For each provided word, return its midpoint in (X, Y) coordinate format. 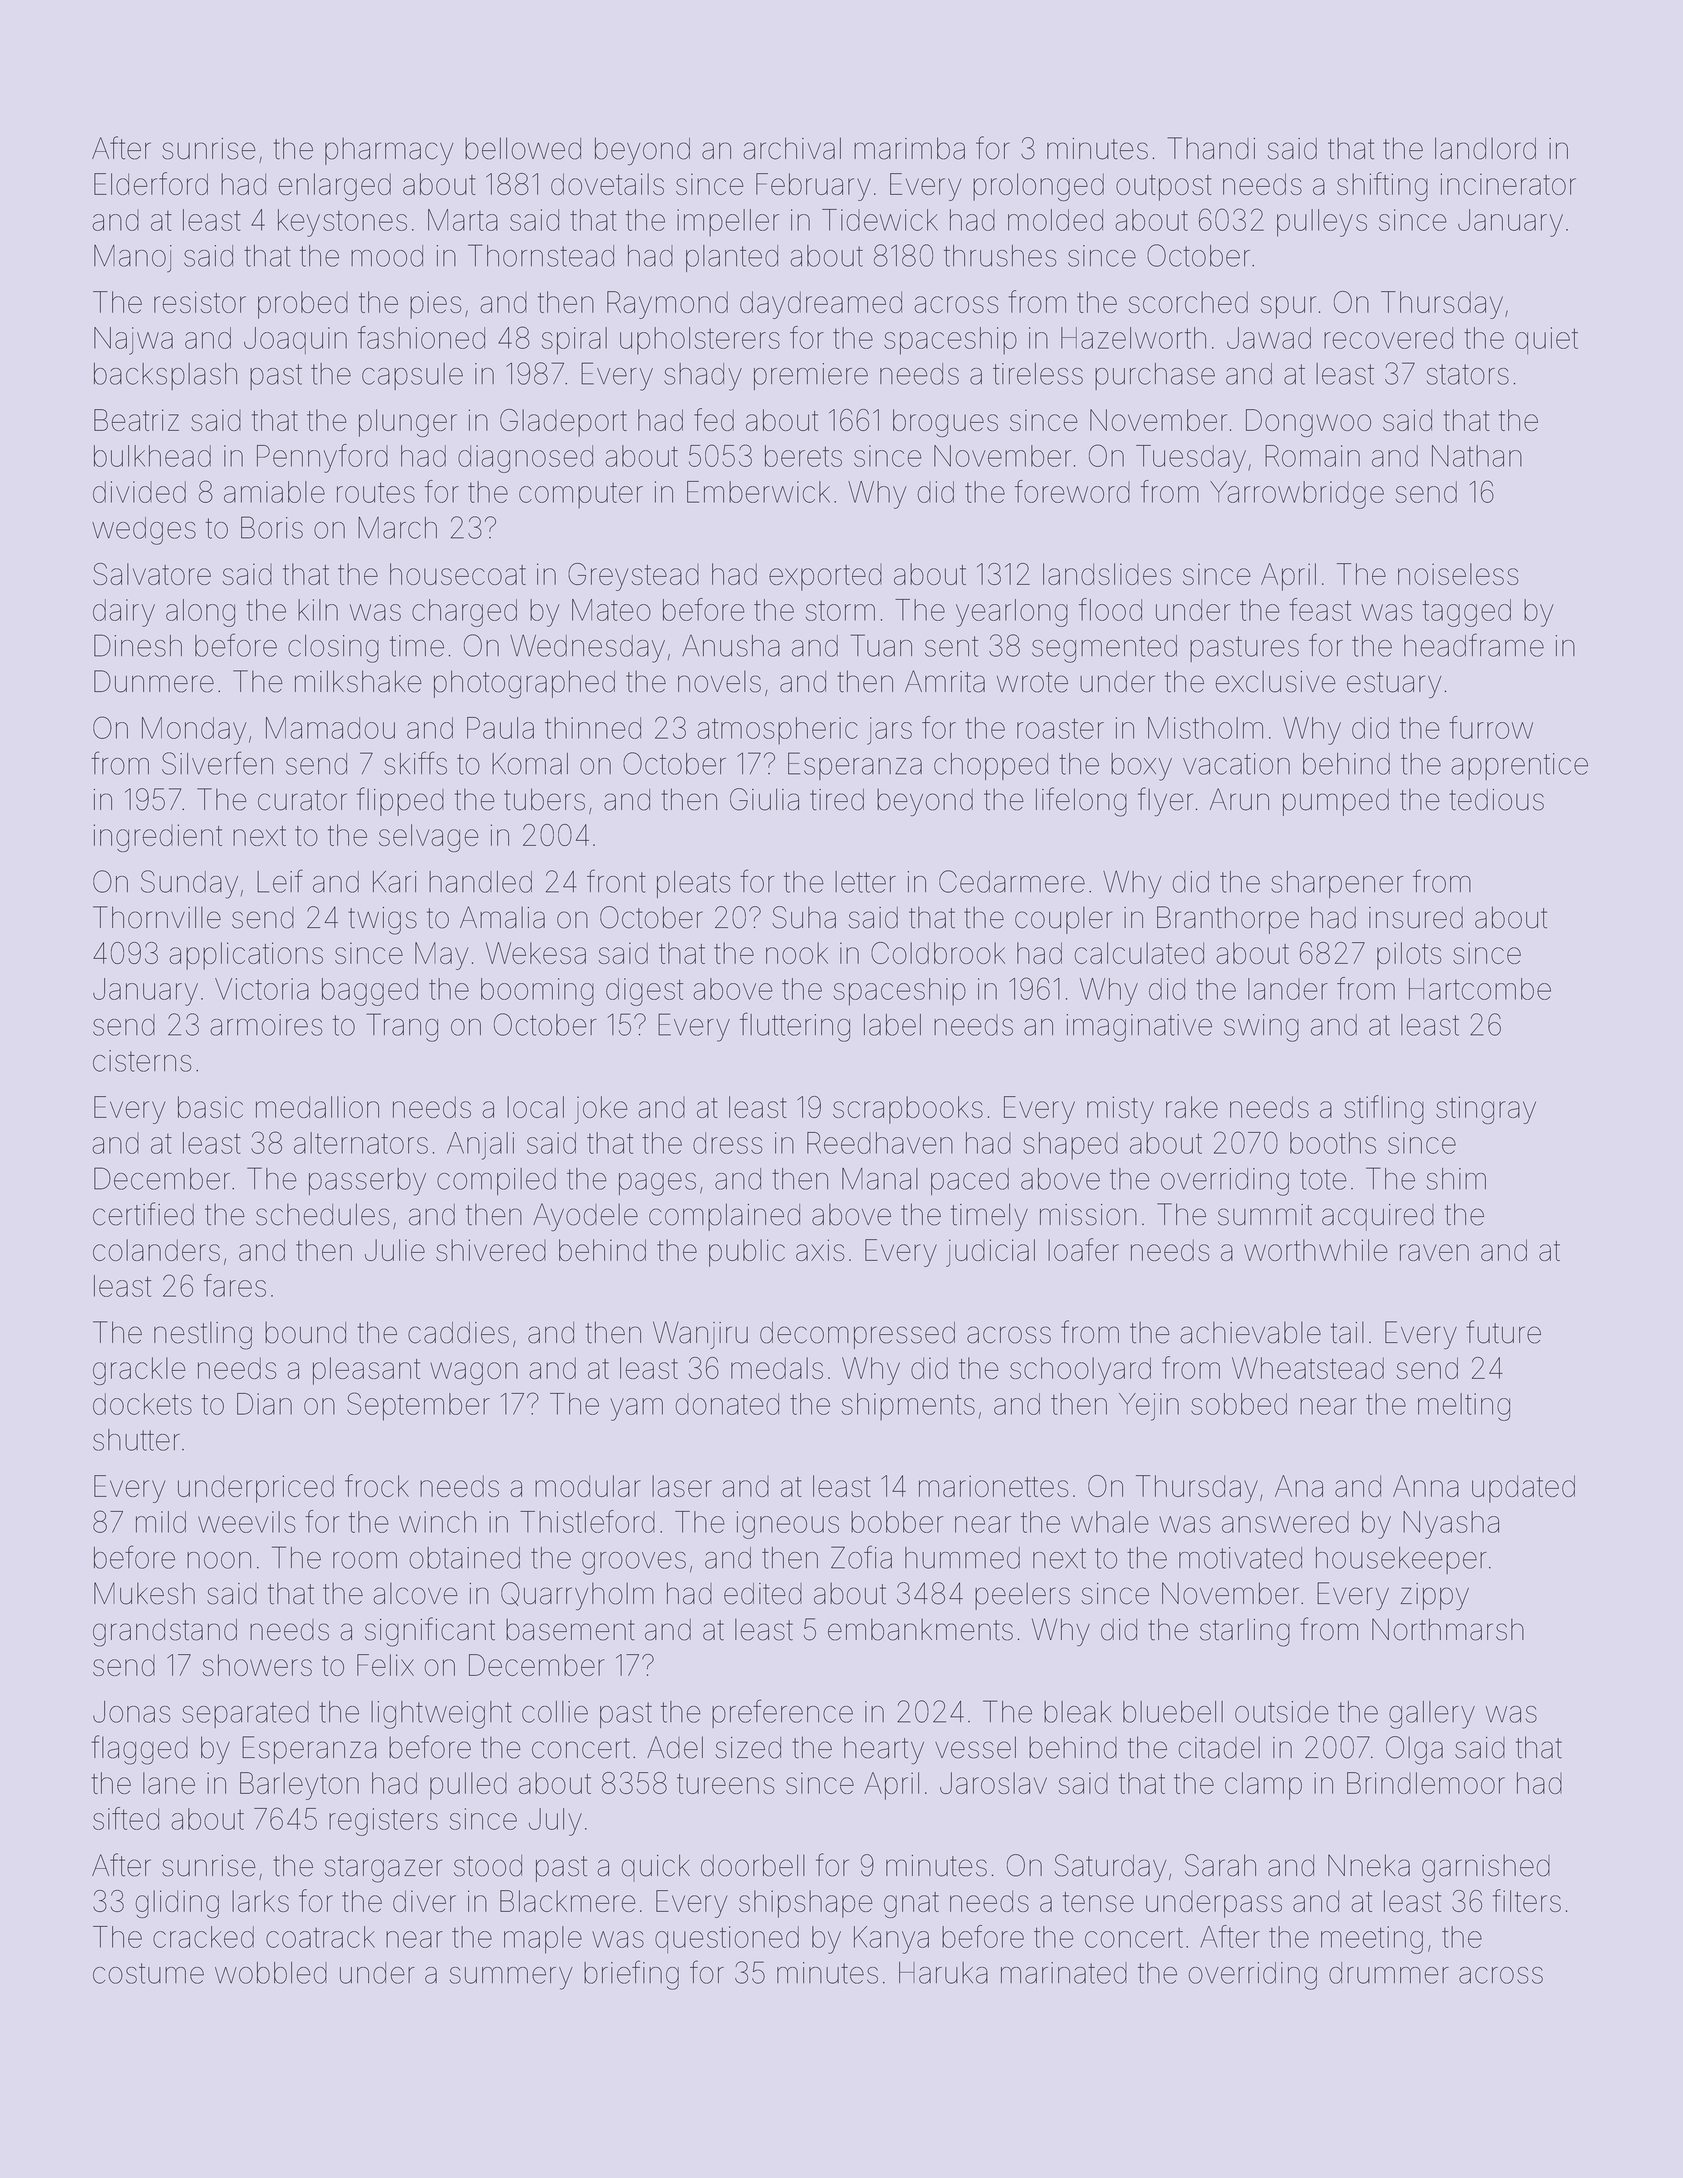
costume (148, 1973)
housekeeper (1401, 1560)
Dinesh (138, 645)
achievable (1250, 1332)
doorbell (753, 1865)
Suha (804, 917)
